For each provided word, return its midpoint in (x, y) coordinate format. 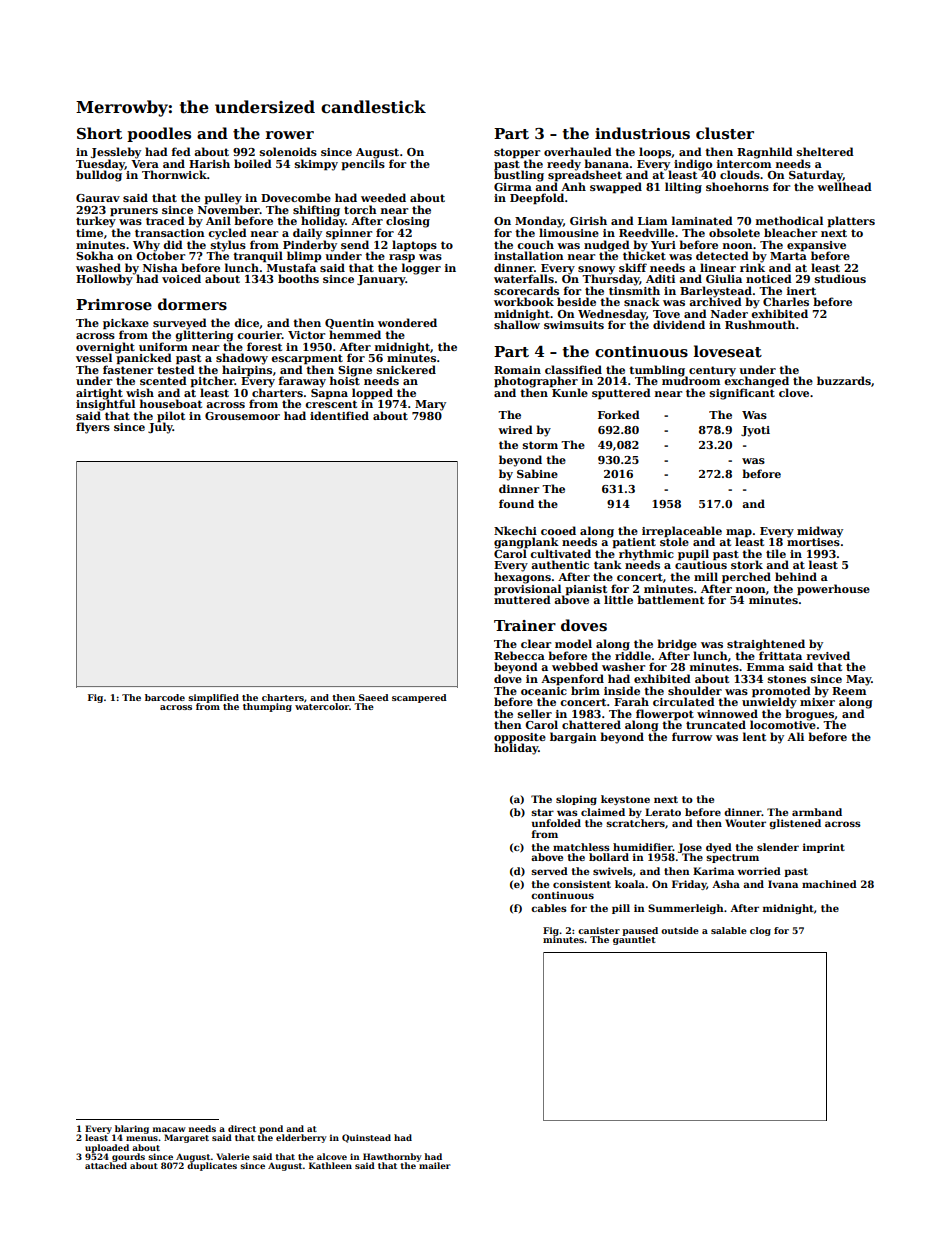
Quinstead (366, 1138)
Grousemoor (242, 416)
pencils (363, 165)
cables (549, 908)
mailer (434, 1165)
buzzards (844, 380)
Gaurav (98, 198)
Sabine (537, 473)
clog (760, 931)
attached (106, 1165)
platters (851, 222)
